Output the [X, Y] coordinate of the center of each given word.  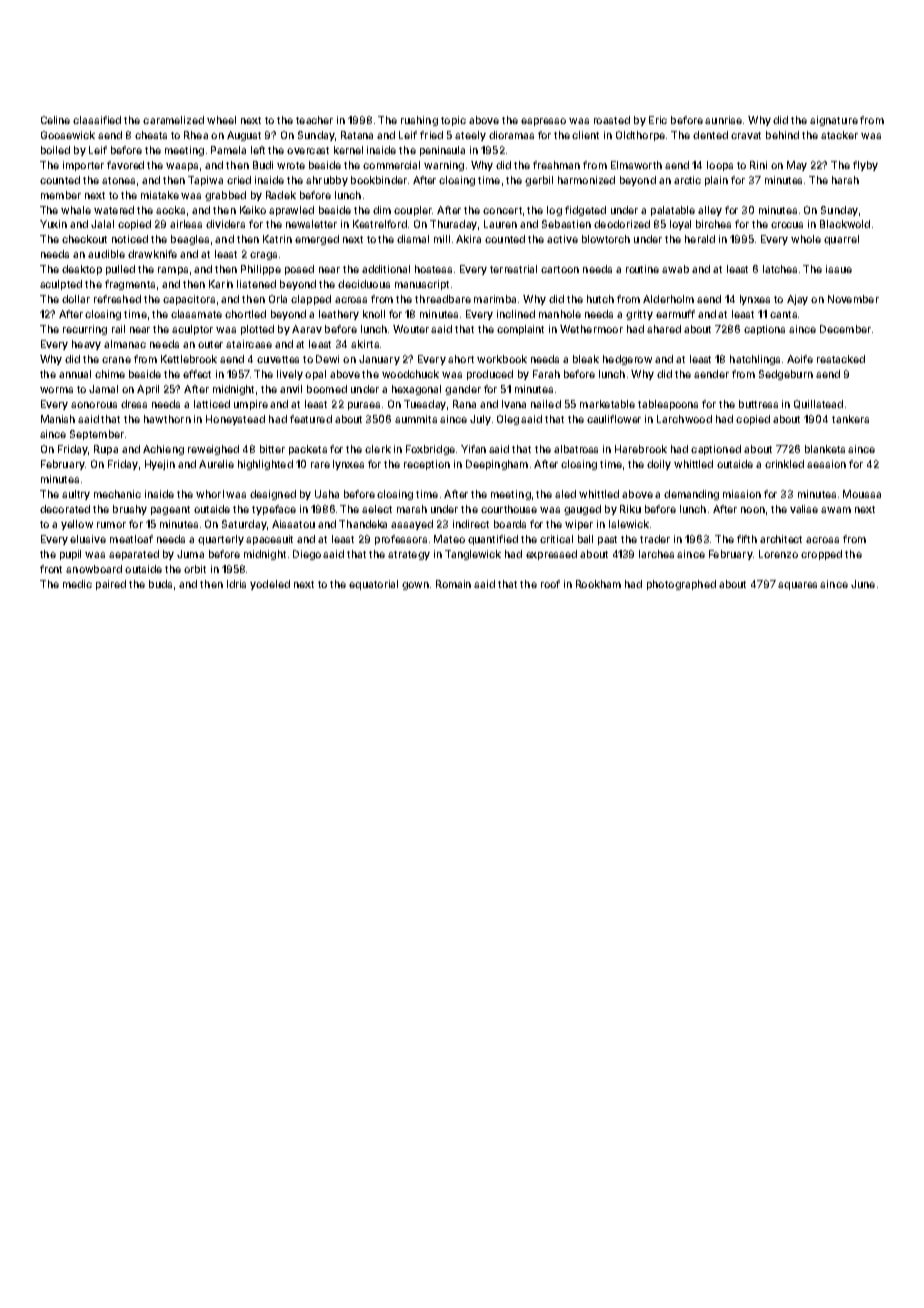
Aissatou [293, 524]
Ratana [357, 135]
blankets [825, 449]
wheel [221, 120]
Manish [58, 419]
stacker [839, 135]
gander [463, 390]
